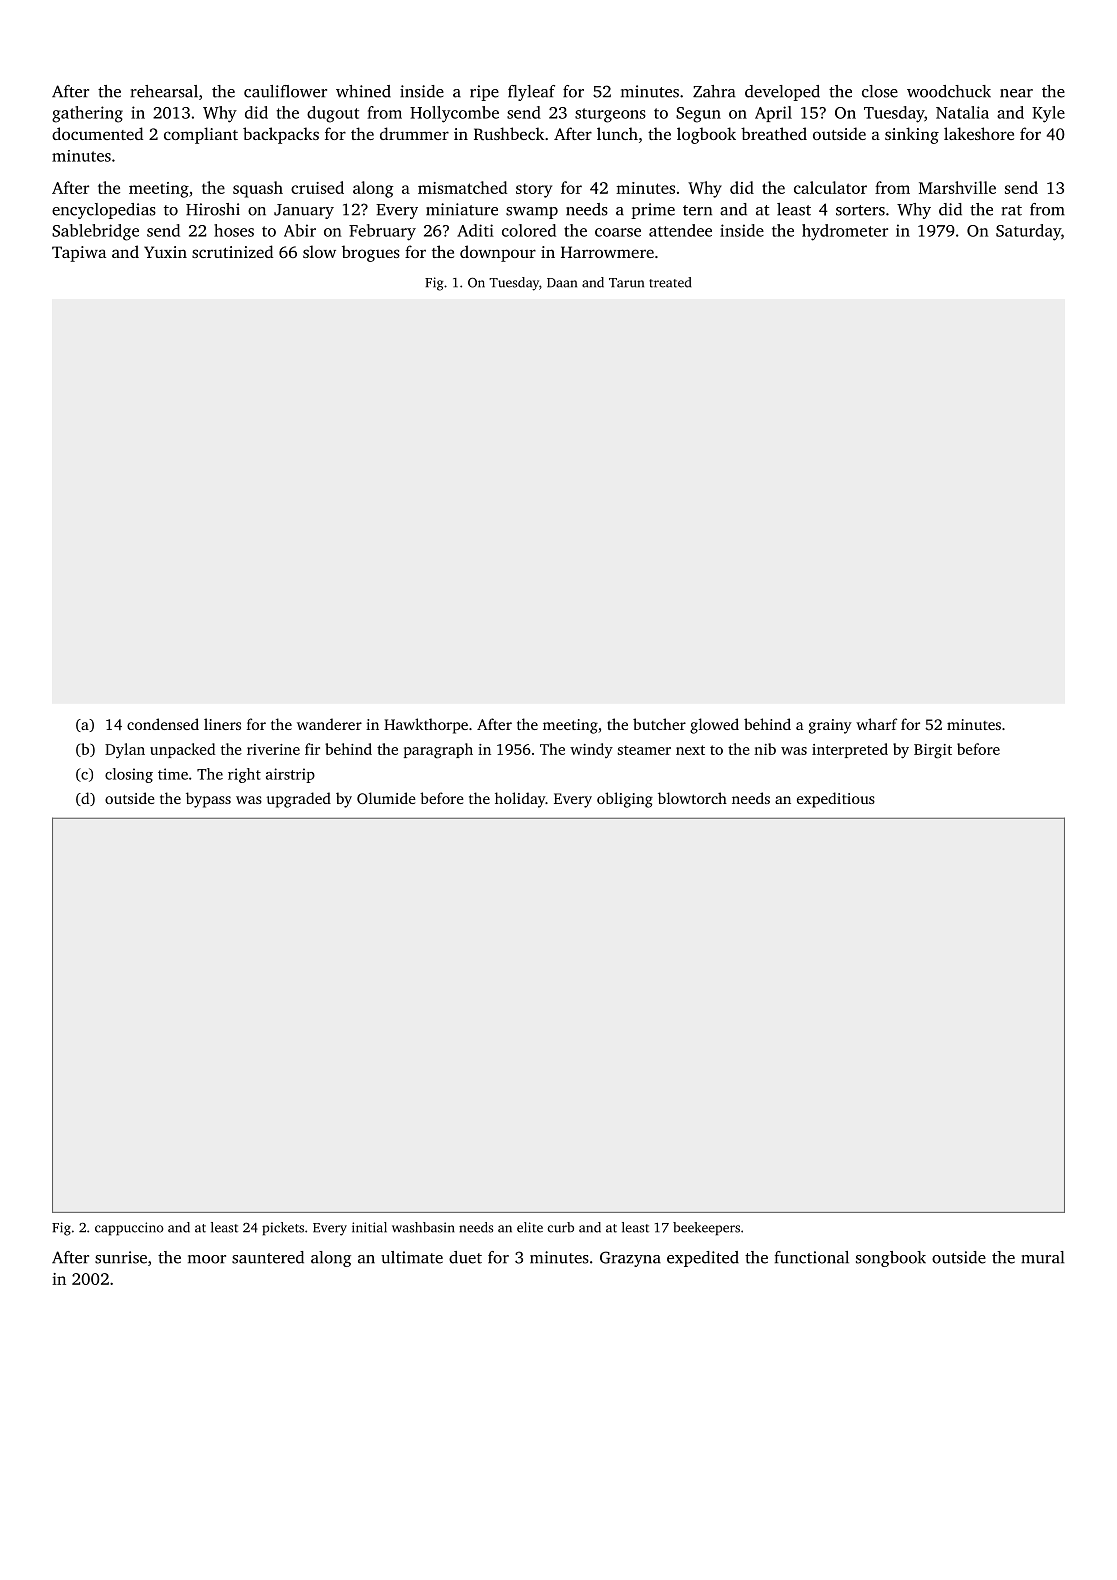 The width and height of the screenshot is (1117, 1580). What do you see at coordinates (371, 253) in the screenshot?
I see `brogues` at bounding box center [371, 253].
